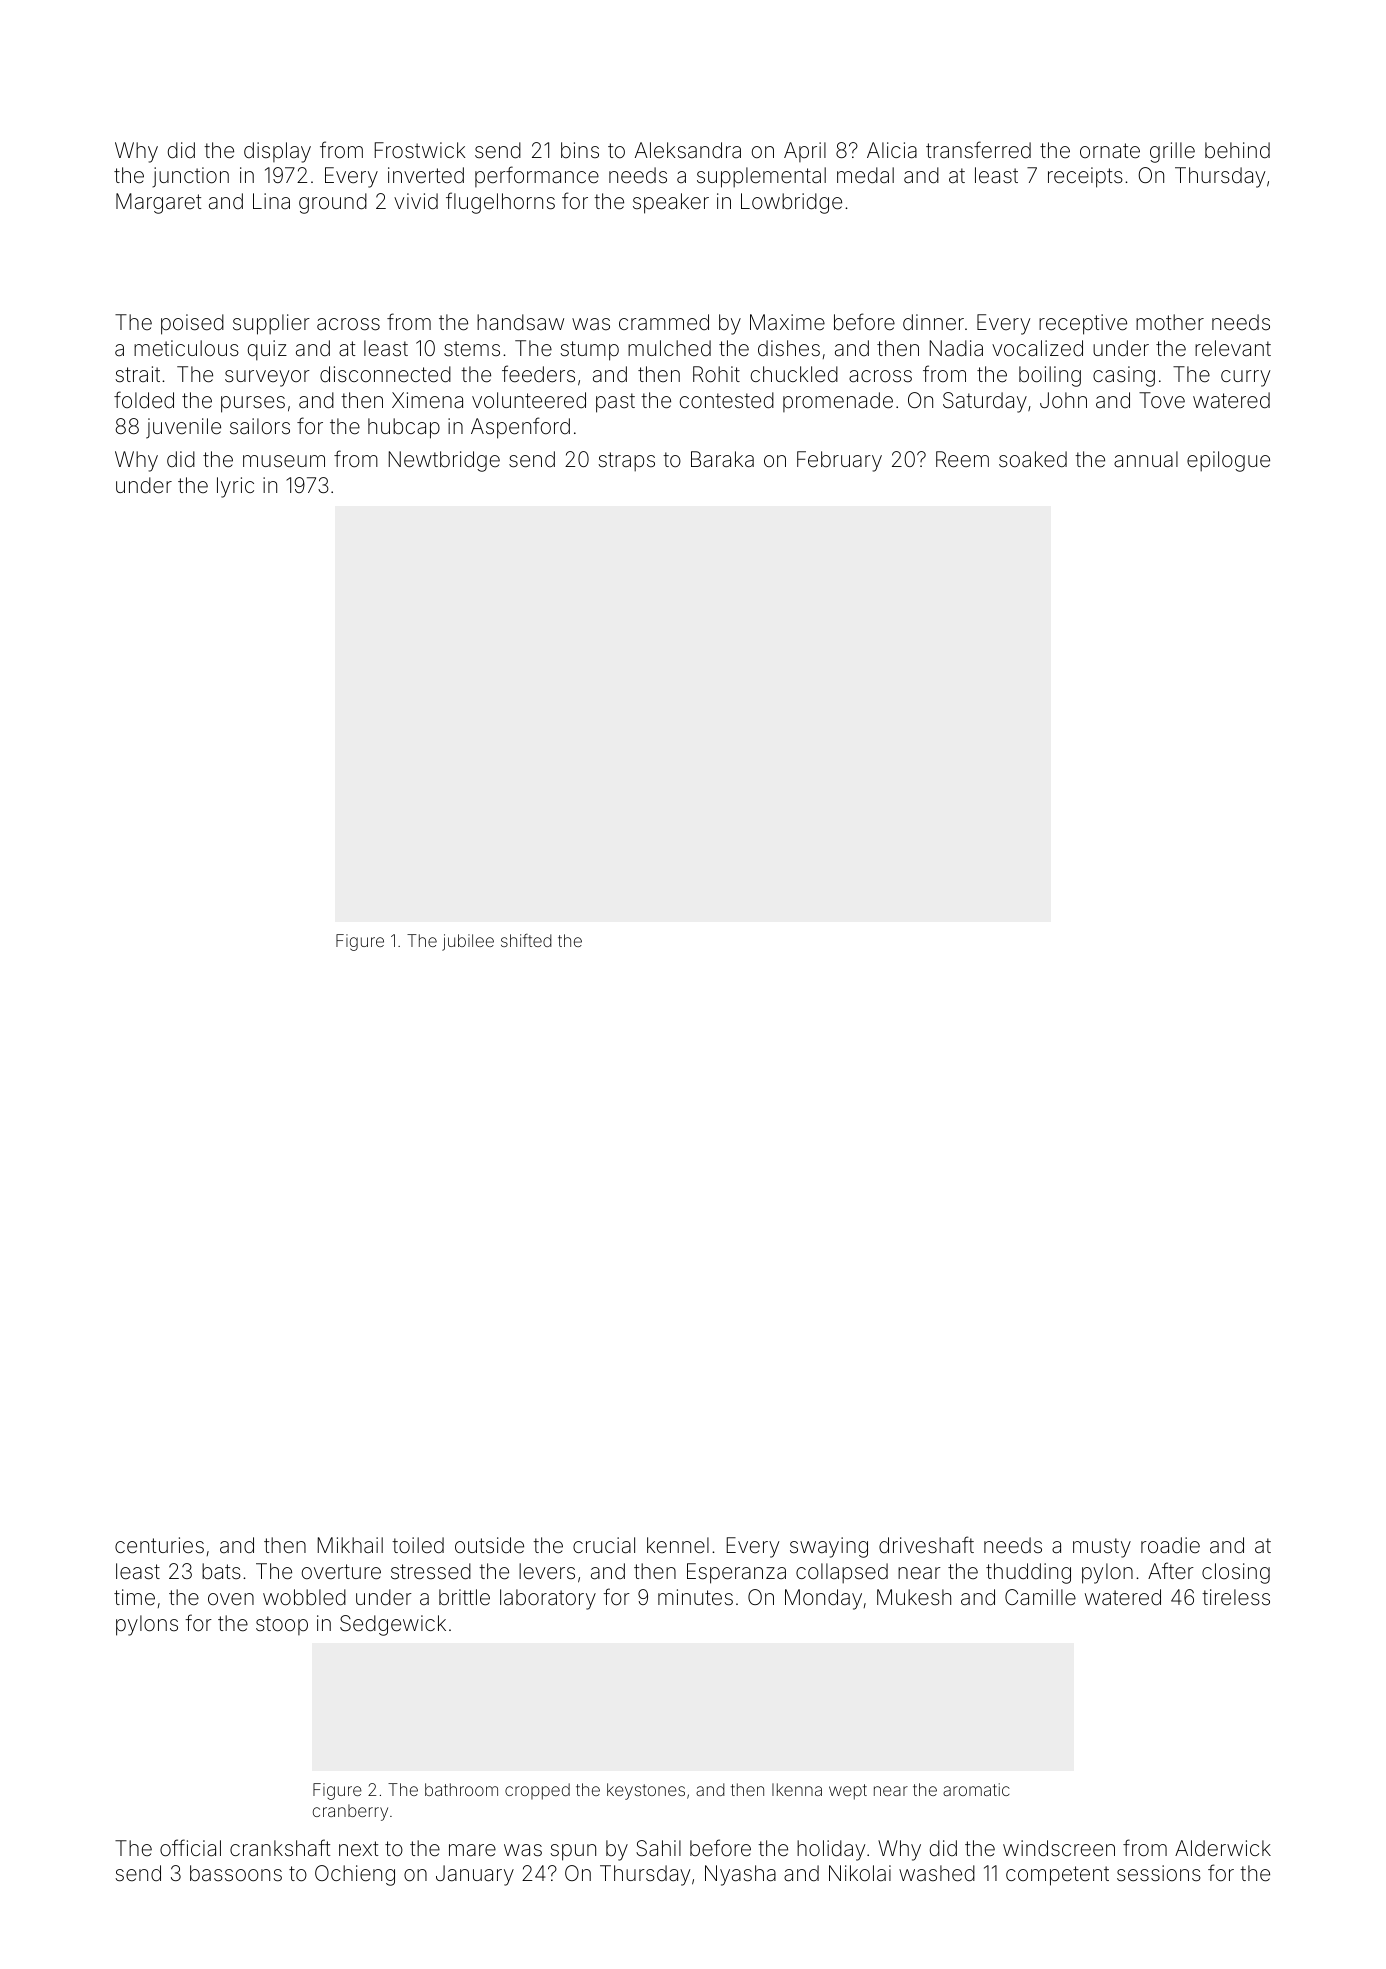 The image size is (1386, 1969). Describe the element at coordinates (489, 1545) in the screenshot. I see `outside` at that location.
